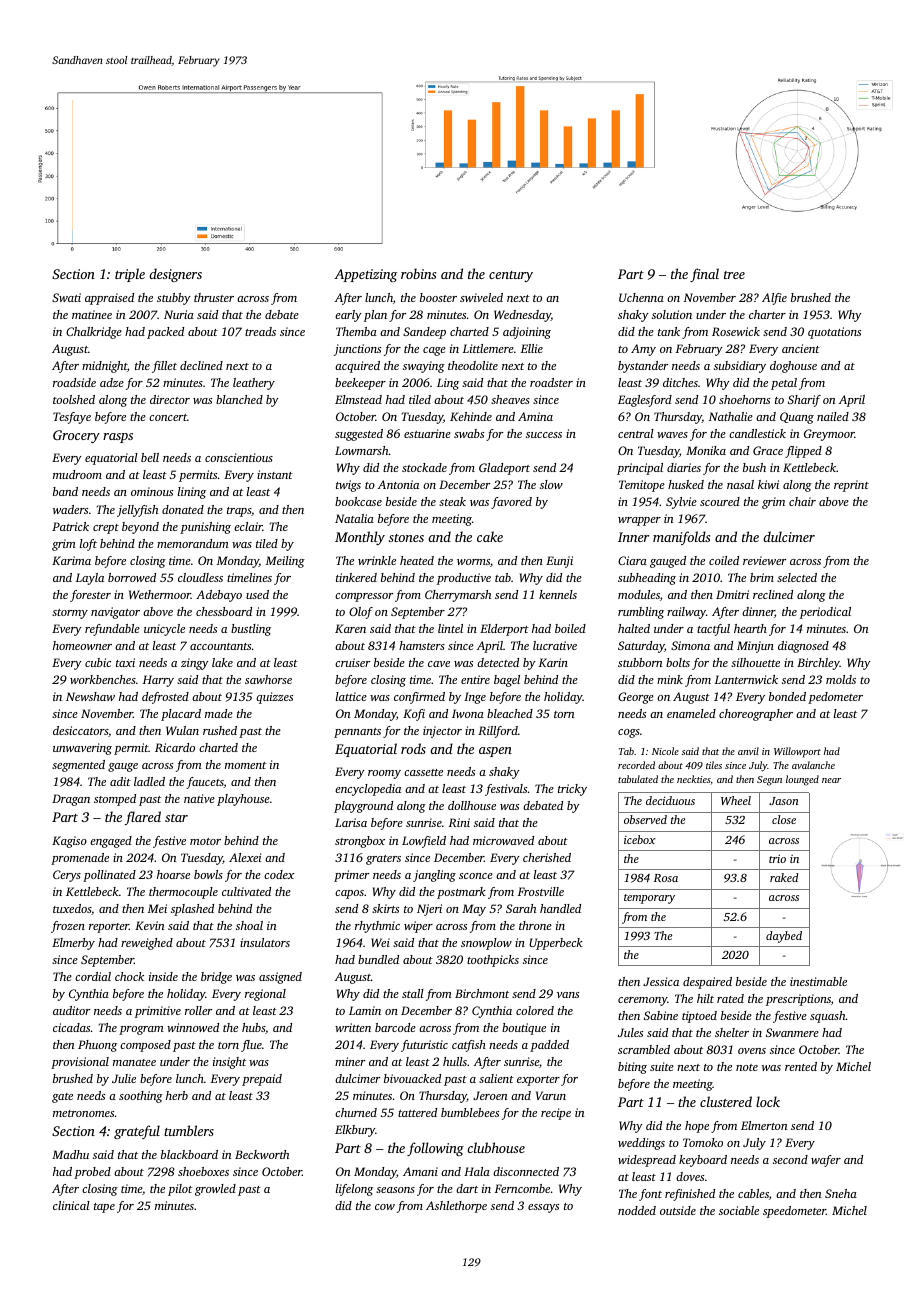 This page has height=1308, width=924. I want to click on coiled, so click(724, 560).
